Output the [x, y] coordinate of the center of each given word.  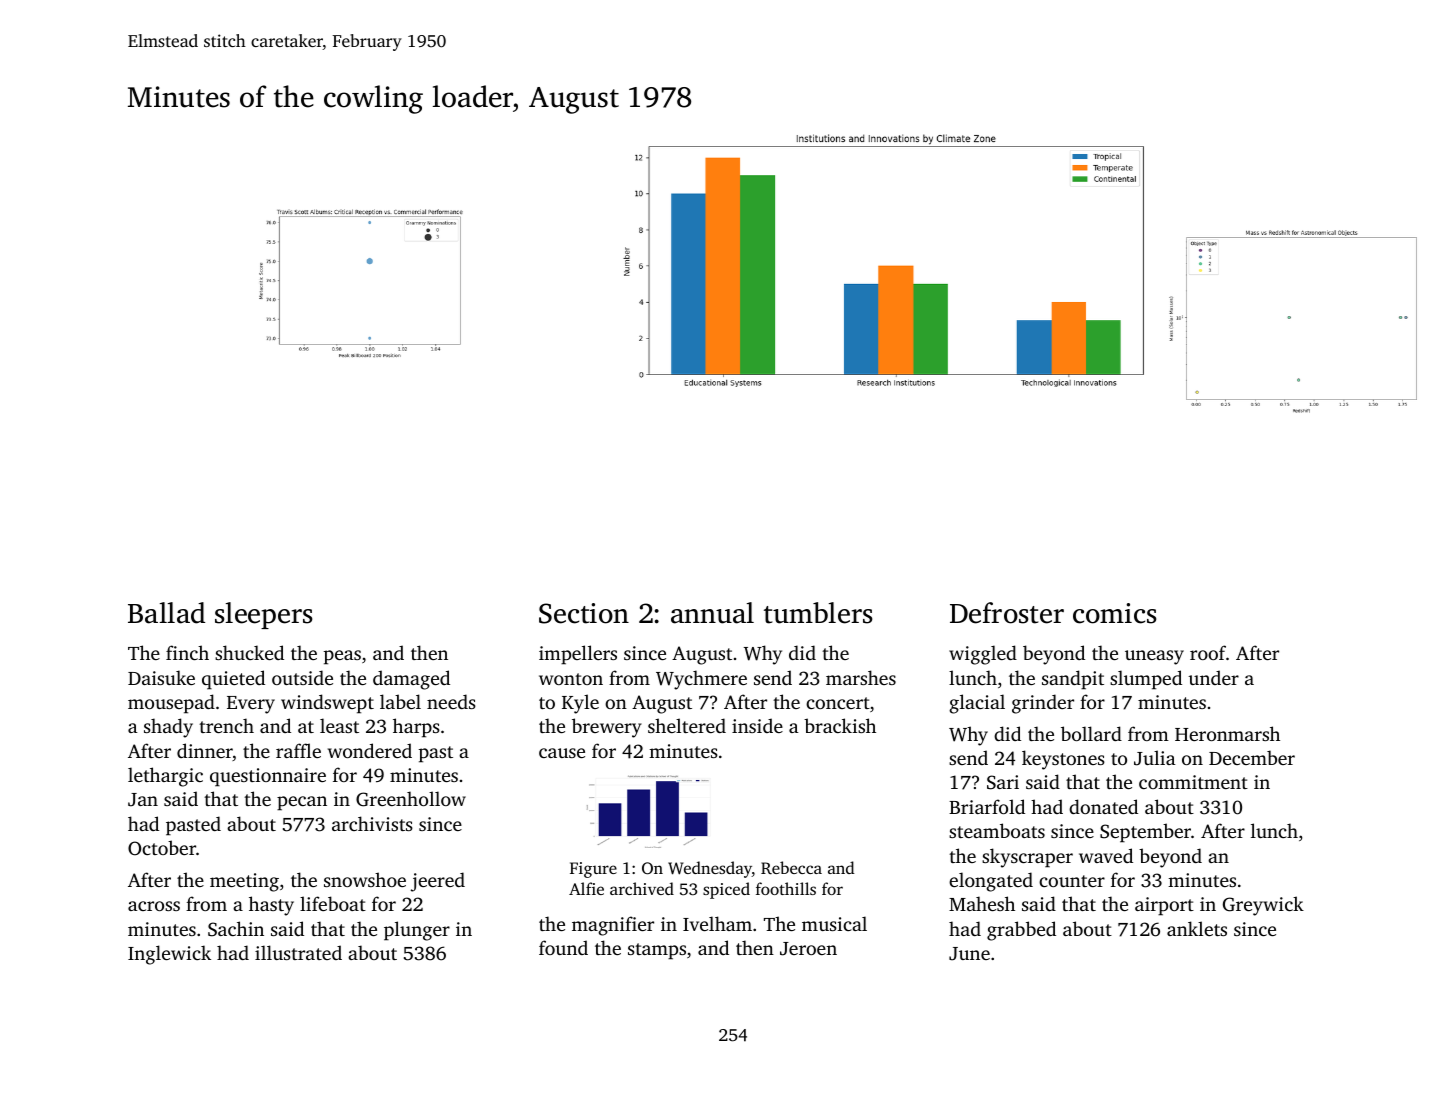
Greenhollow [411, 799]
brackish [840, 725]
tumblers [818, 613]
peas [342, 657]
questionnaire [268, 777]
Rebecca [791, 868]
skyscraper [1027, 858]
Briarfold [987, 806]
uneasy [1154, 657]
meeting [244, 882]
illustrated [298, 952]
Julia [1155, 758]
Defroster [1007, 613]
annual [712, 613]
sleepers [263, 615]
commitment [1193, 782]
